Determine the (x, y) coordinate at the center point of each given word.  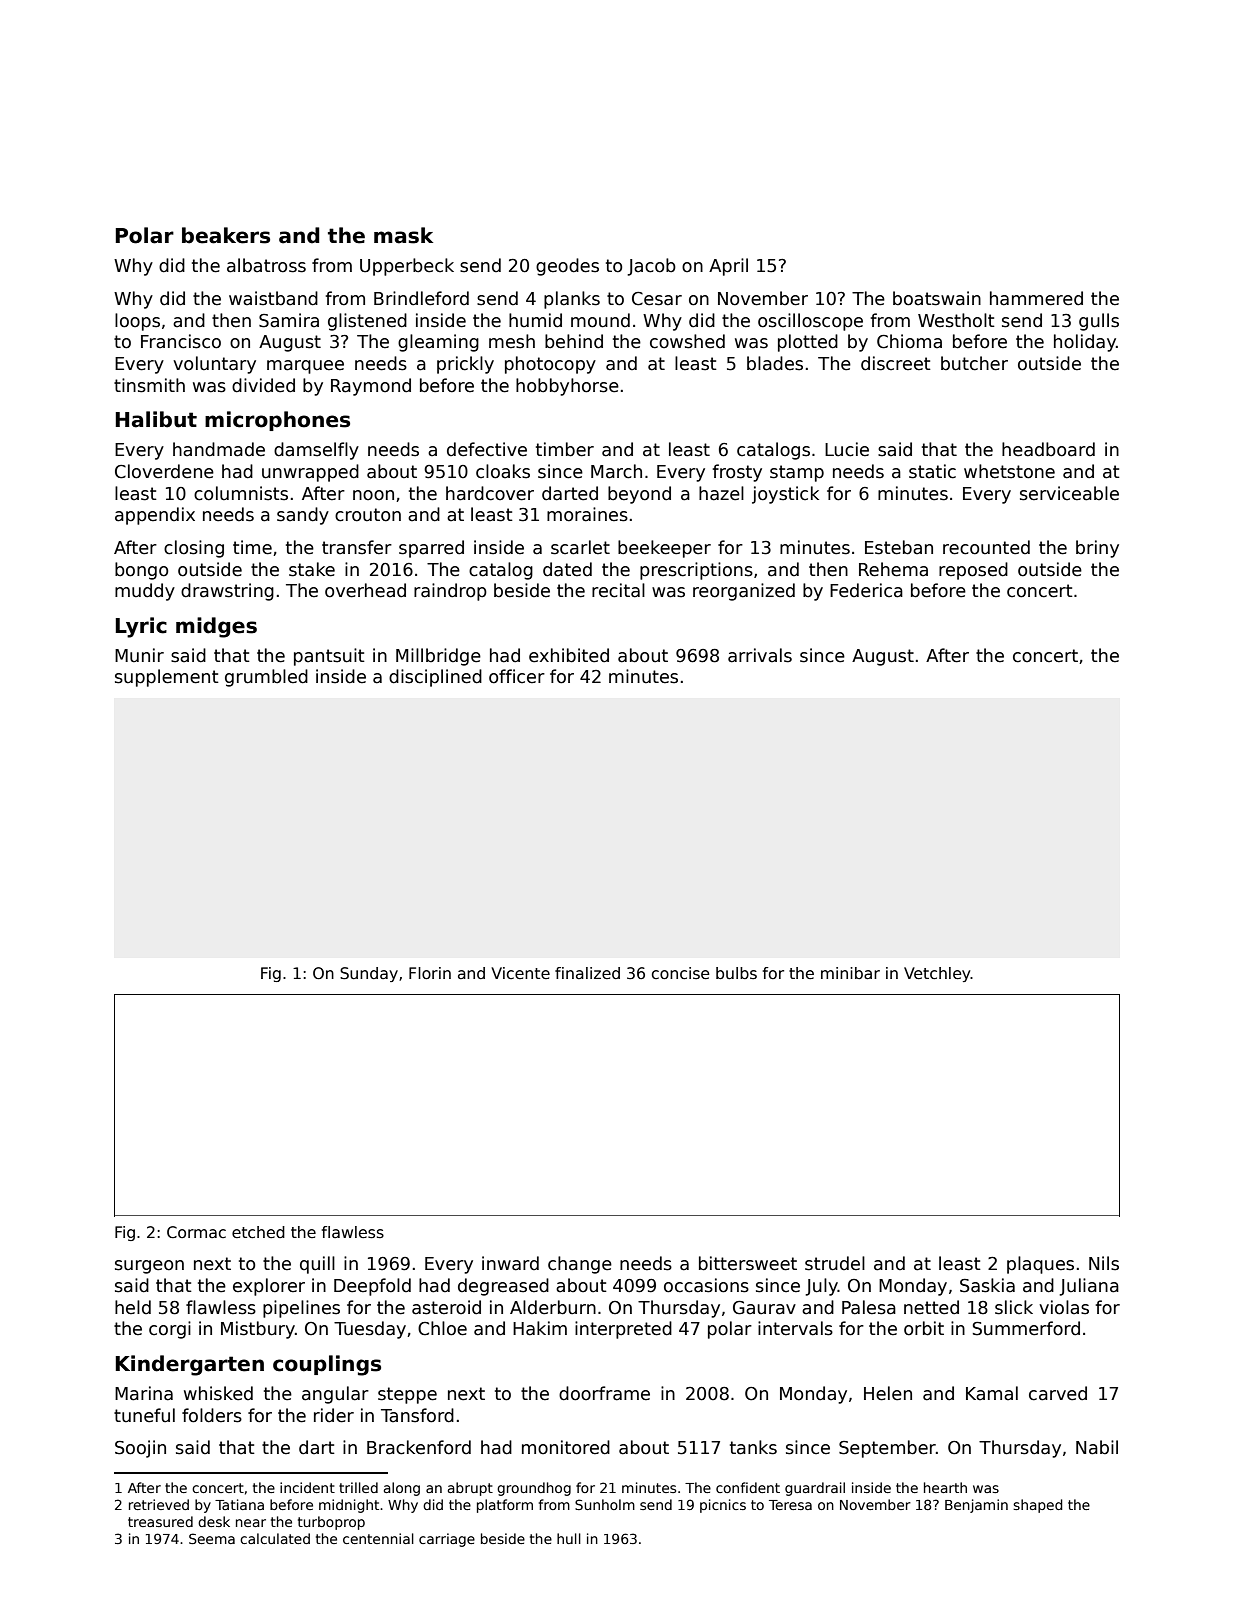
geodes (567, 267)
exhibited (569, 655)
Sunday (369, 974)
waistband (273, 298)
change (580, 1265)
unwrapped (310, 473)
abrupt (470, 1489)
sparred (431, 549)
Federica (866, 590)
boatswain (937, 298)
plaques (1040, 1265)
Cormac (196, 1232)
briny (1097, 549)
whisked (218, 1393)
